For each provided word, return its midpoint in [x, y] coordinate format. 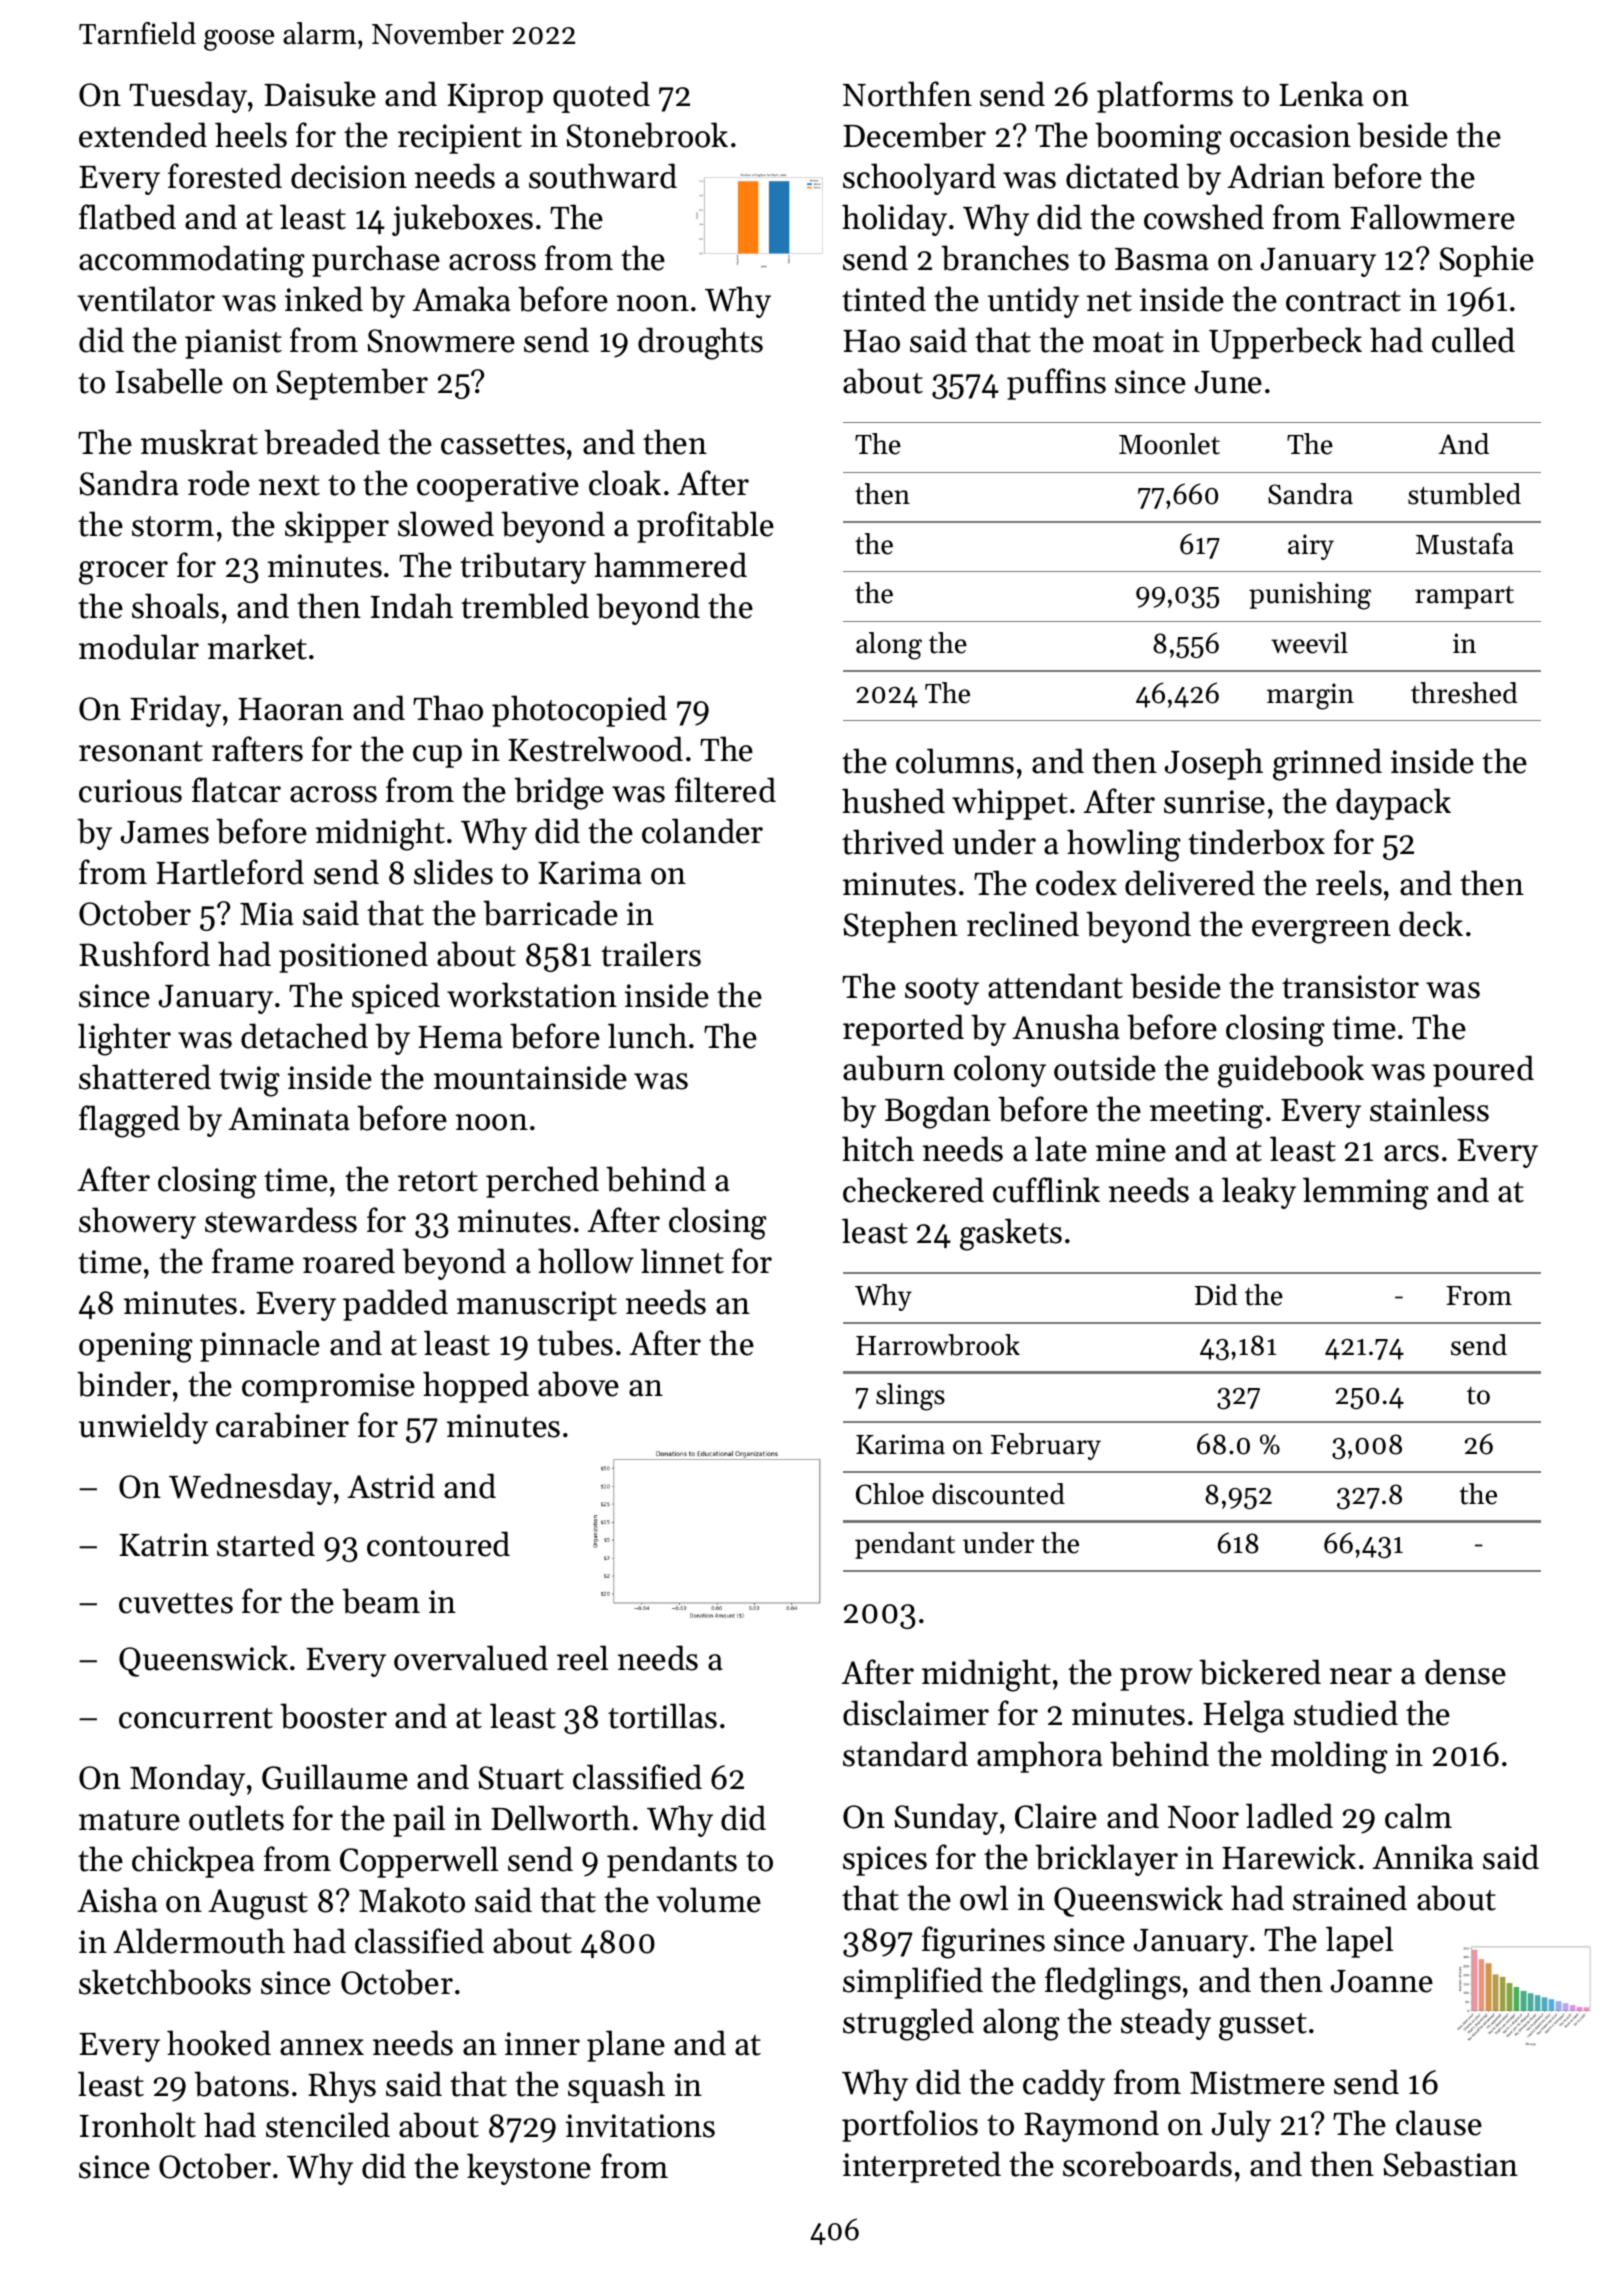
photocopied [579, 711]
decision [349, 176]
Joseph [1213, 764]
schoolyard [919, 179]
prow [1156, 1679]
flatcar [236, 790]
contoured [438, 1544]
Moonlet [1169, 444]
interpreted [922, 2167]
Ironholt [138, 2125]
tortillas [662, 1716]
